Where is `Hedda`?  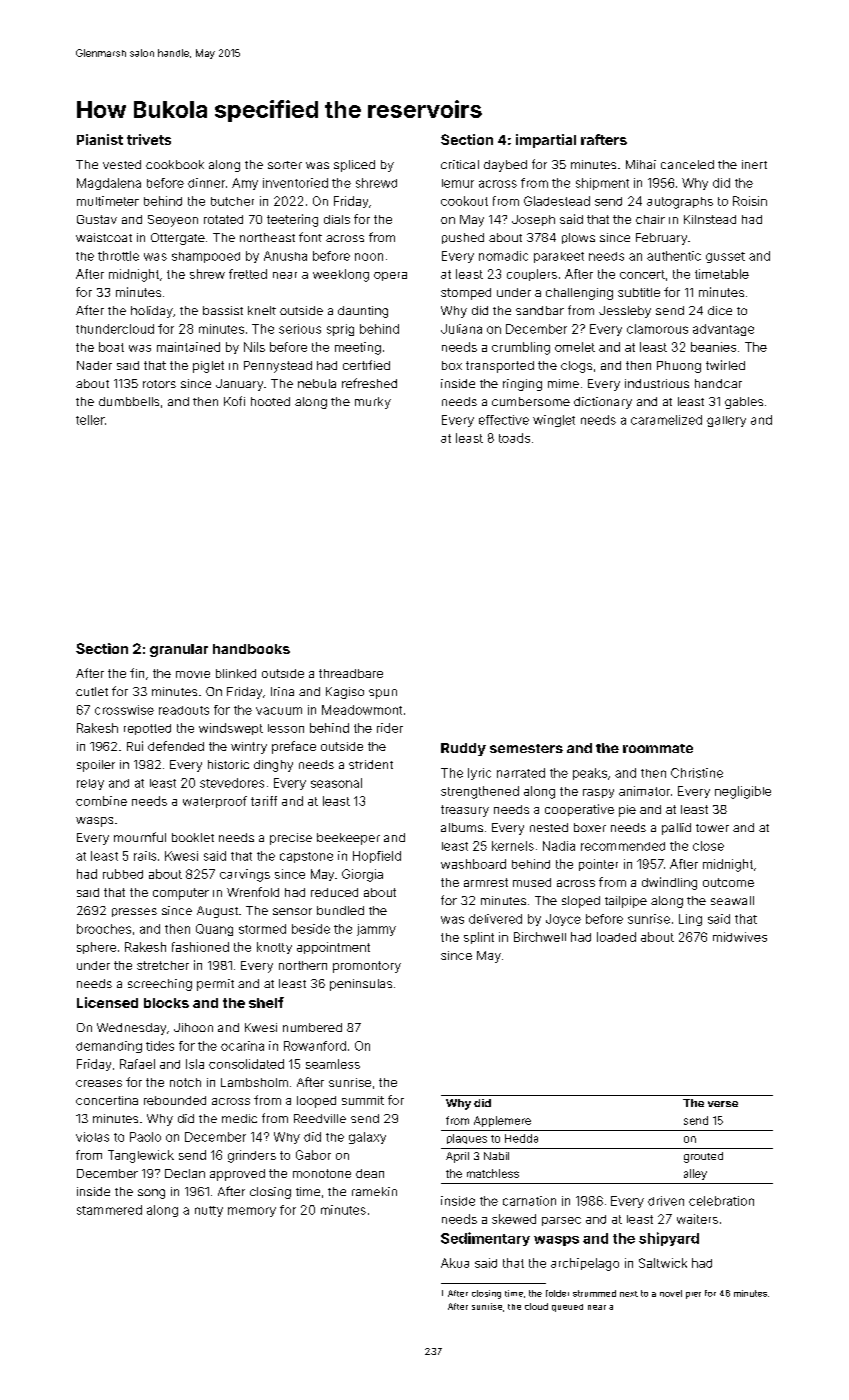 Hedda is located at coordinates (521, 1138).
